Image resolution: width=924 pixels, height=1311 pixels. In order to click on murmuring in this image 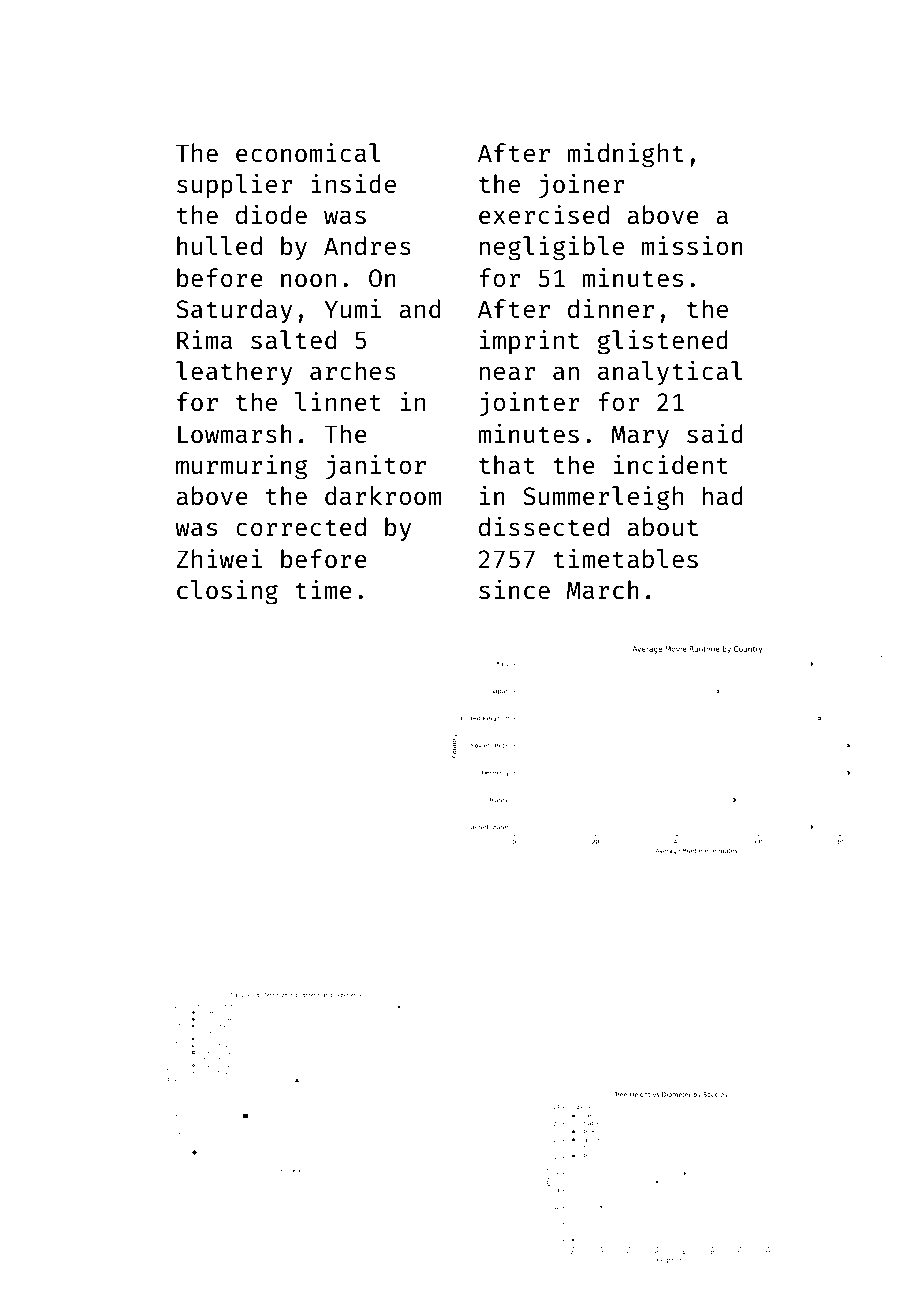, I will do `click(242, 467)`.
